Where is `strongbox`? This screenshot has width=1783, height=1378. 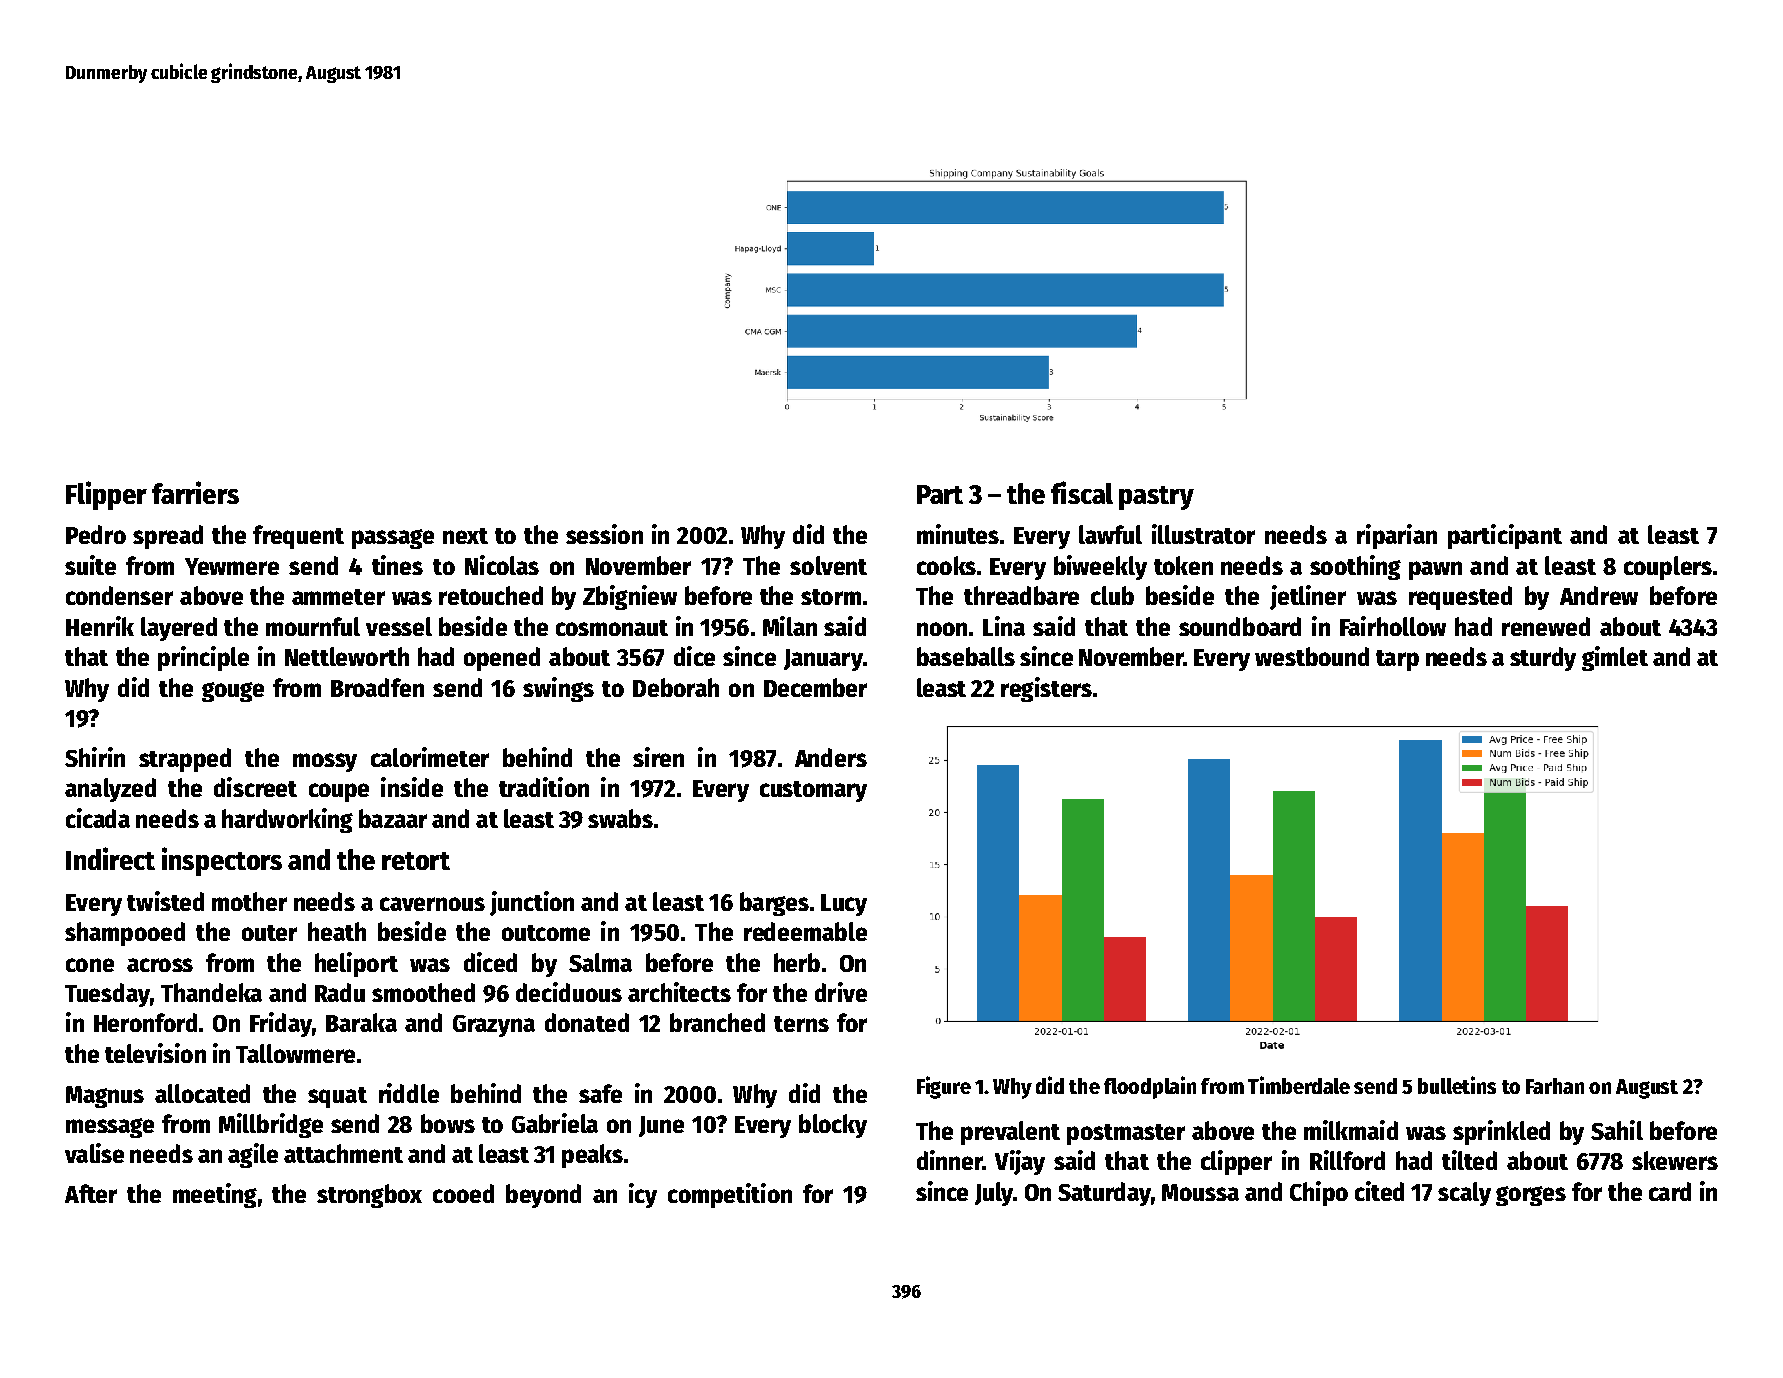
strongbox is located at coordinates (369, 1196).
